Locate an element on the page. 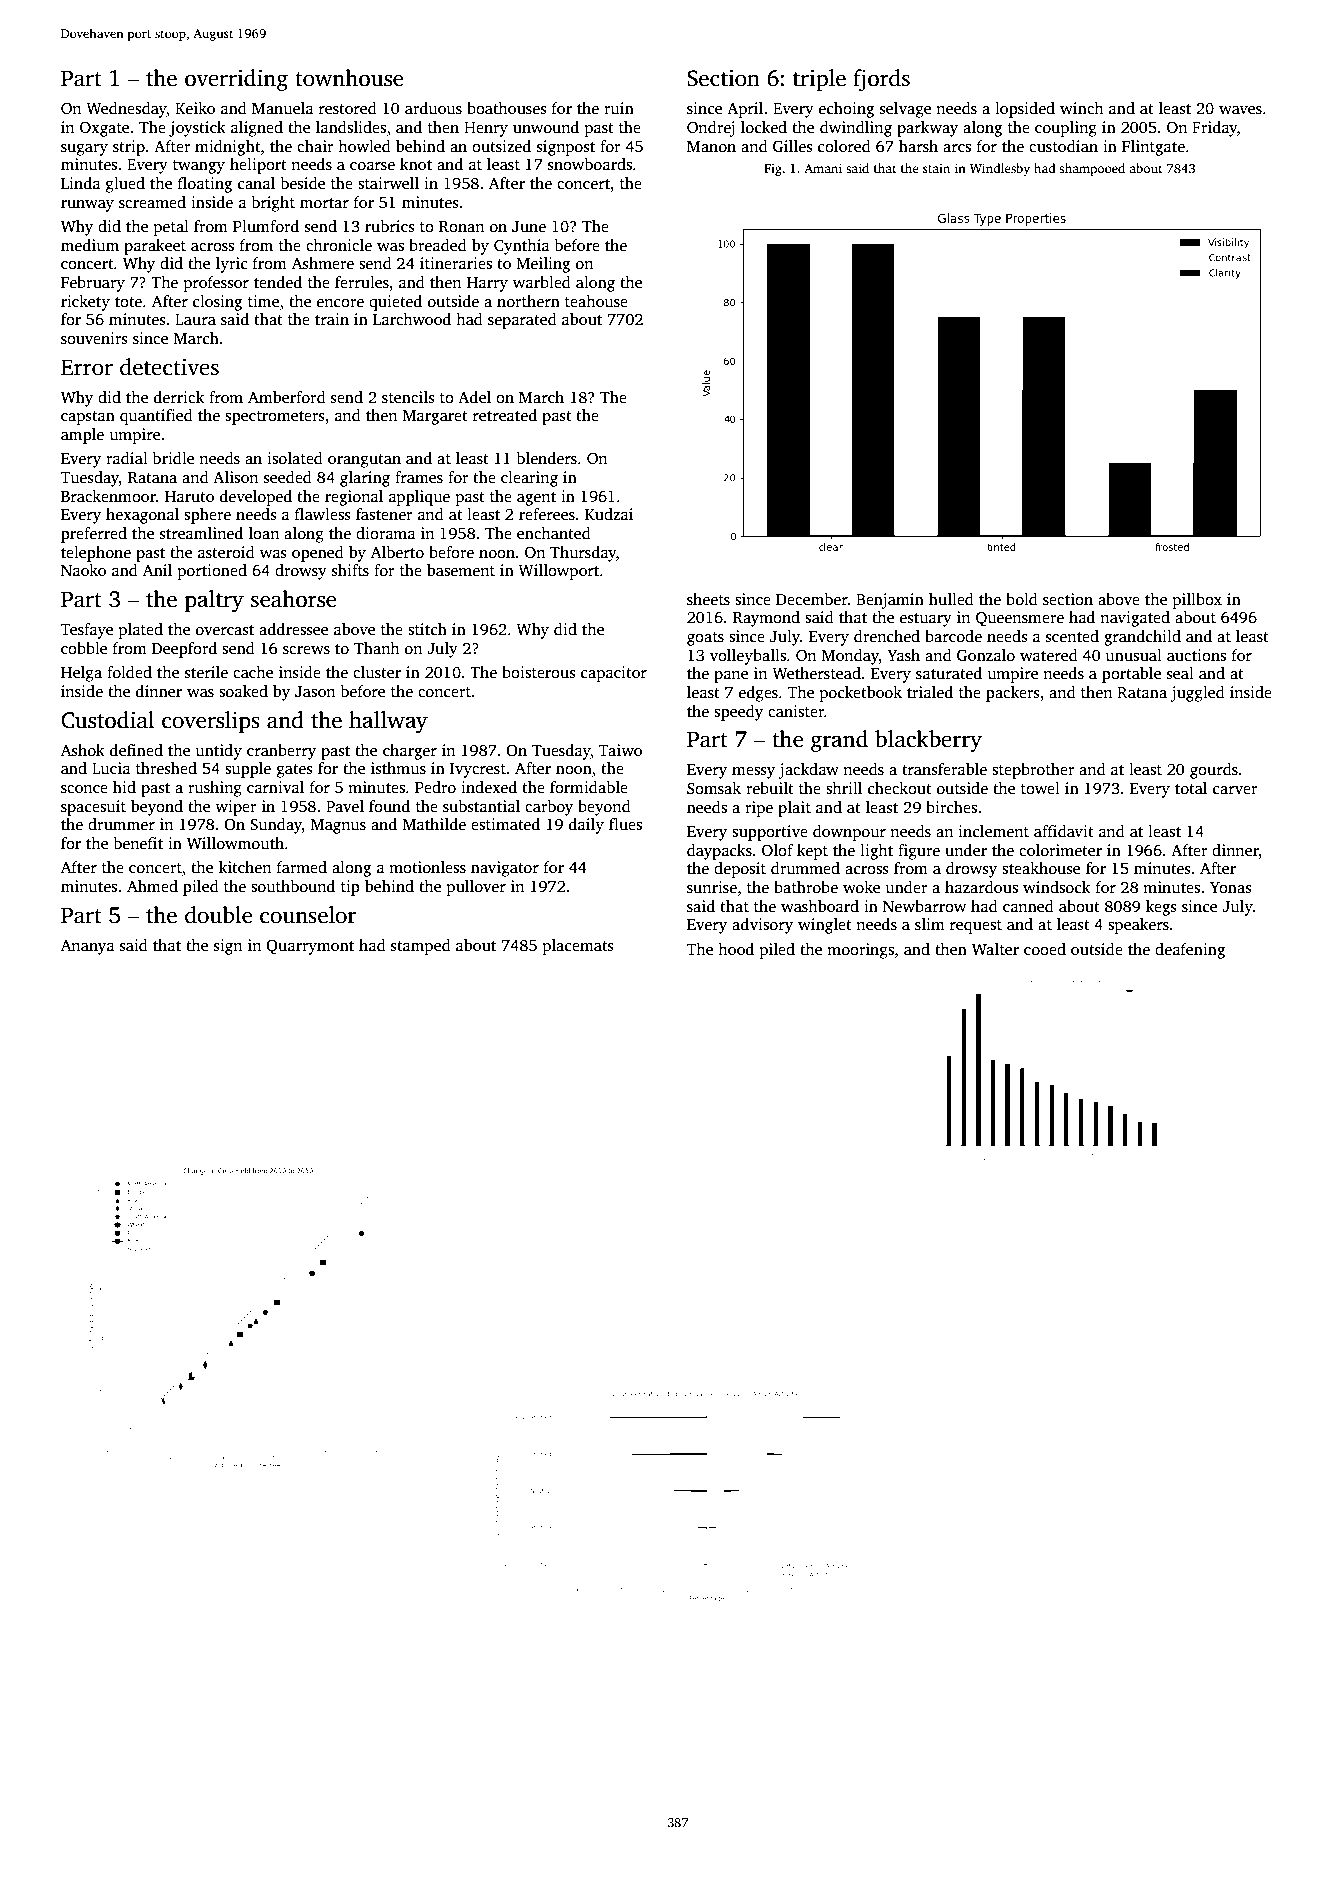 This page has width=1334, height=1886. edges is located at coordinates (758, 694).
